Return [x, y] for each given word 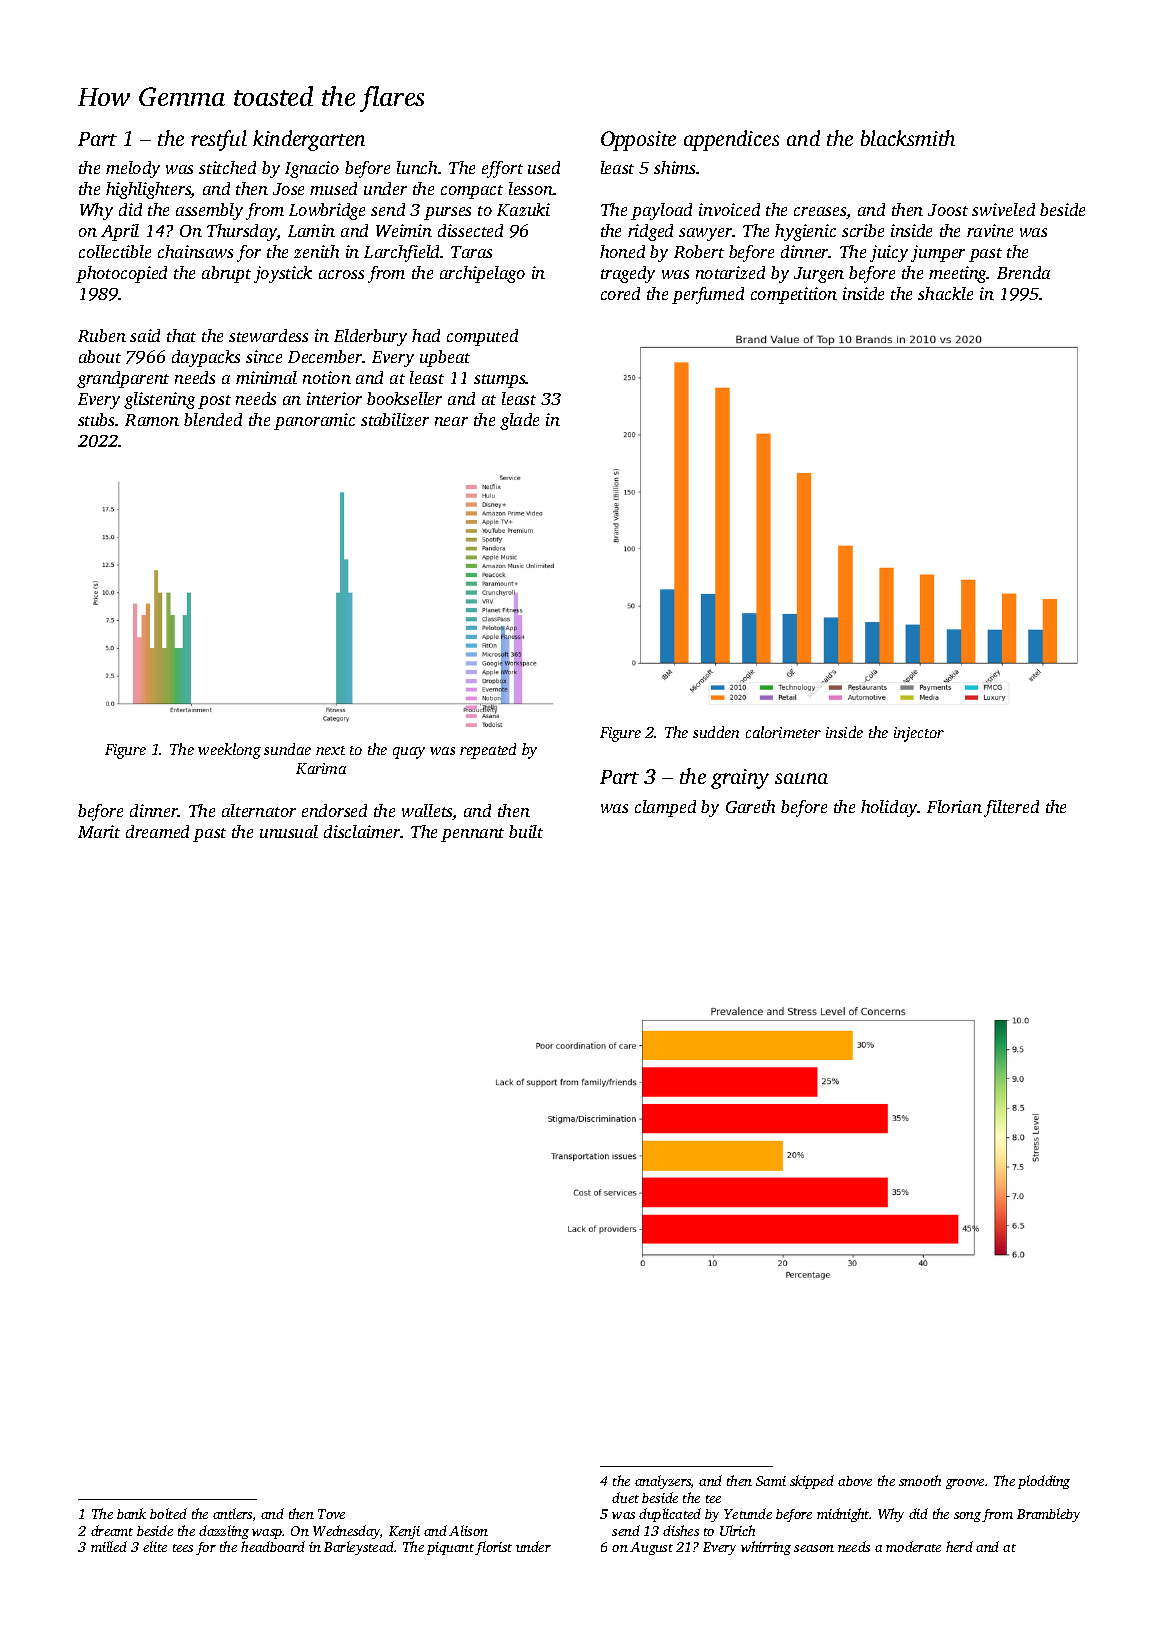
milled [109, 1546]
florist [493, 1548]
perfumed [708, 295]
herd [959, 1546]
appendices [731, 140]
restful [219, 140]
